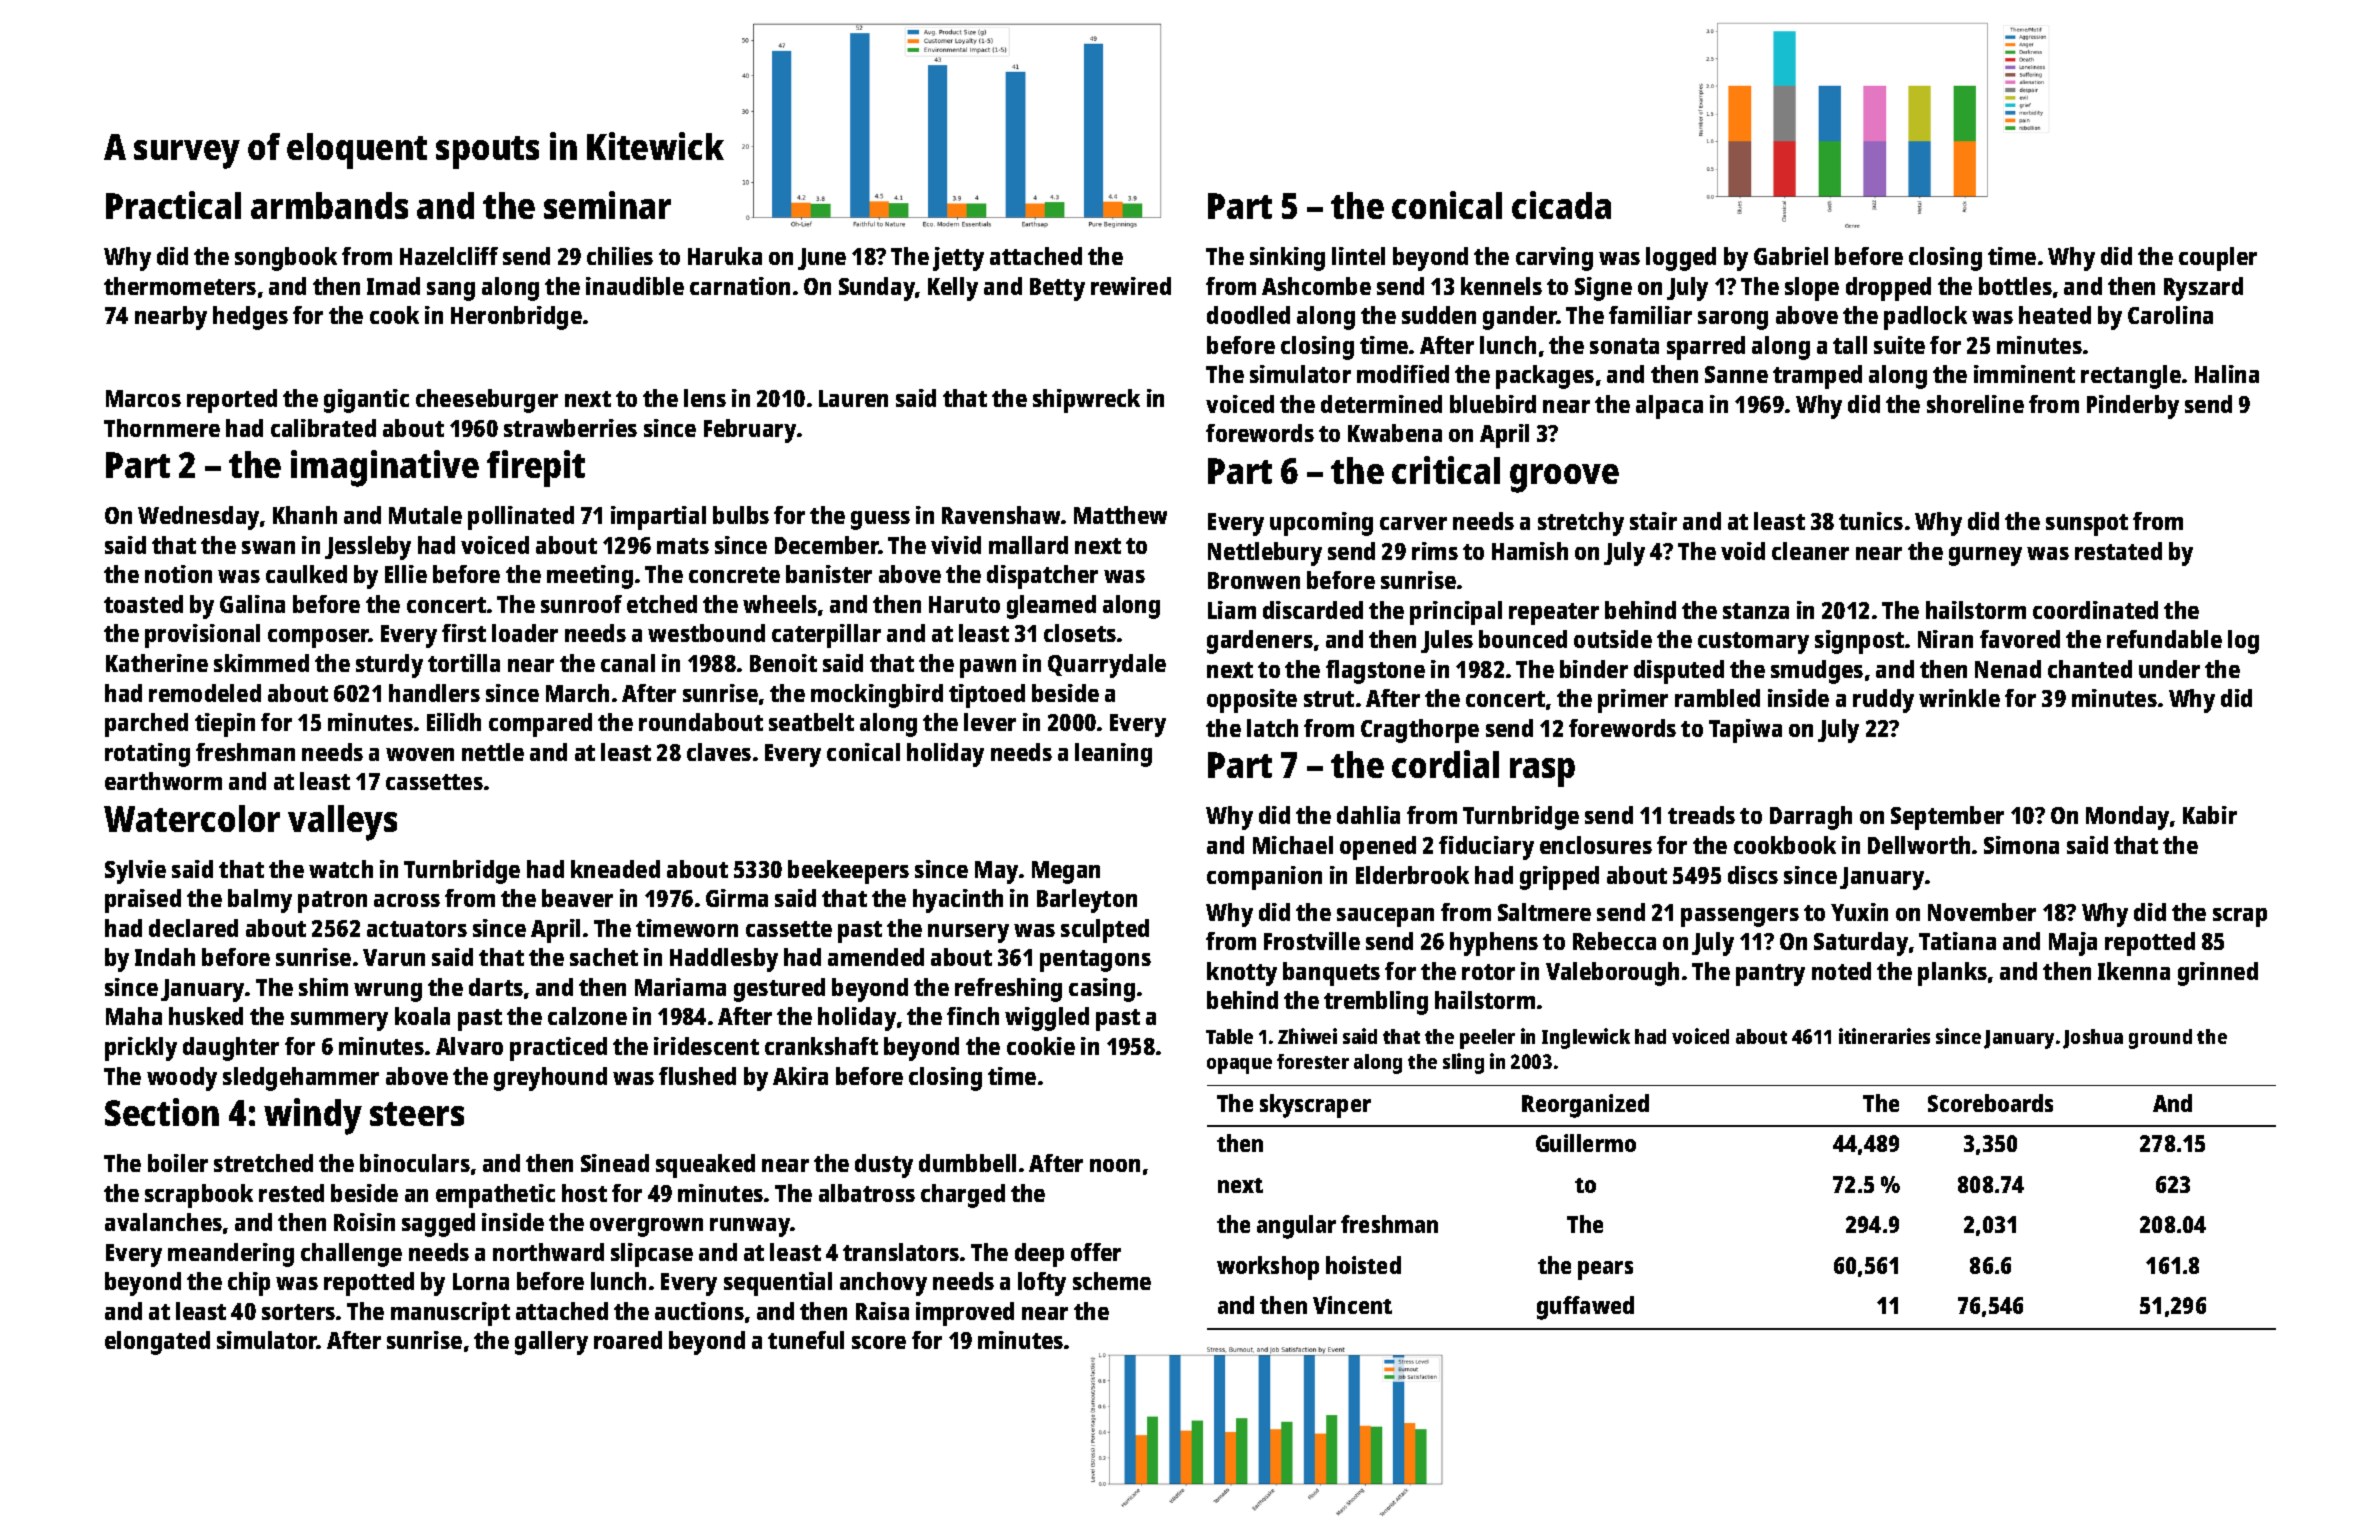 The image size is (2380, 1540). What do you see at coordinates (2160, 1039) in the page?
I see `ground` at bounding box center [2160, 1039].
